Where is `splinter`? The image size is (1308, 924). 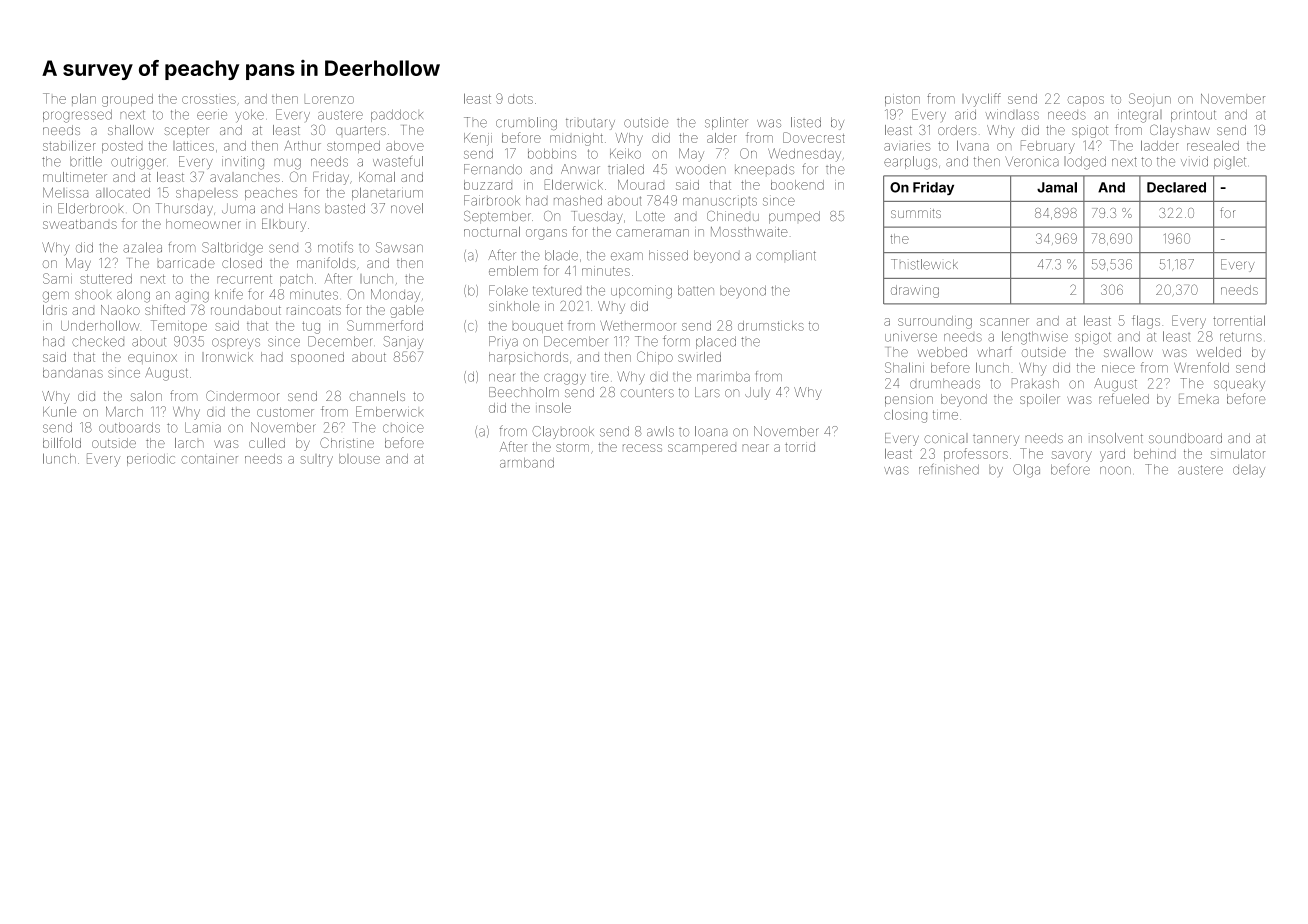
splinter is located at coordinates (726, 123).
